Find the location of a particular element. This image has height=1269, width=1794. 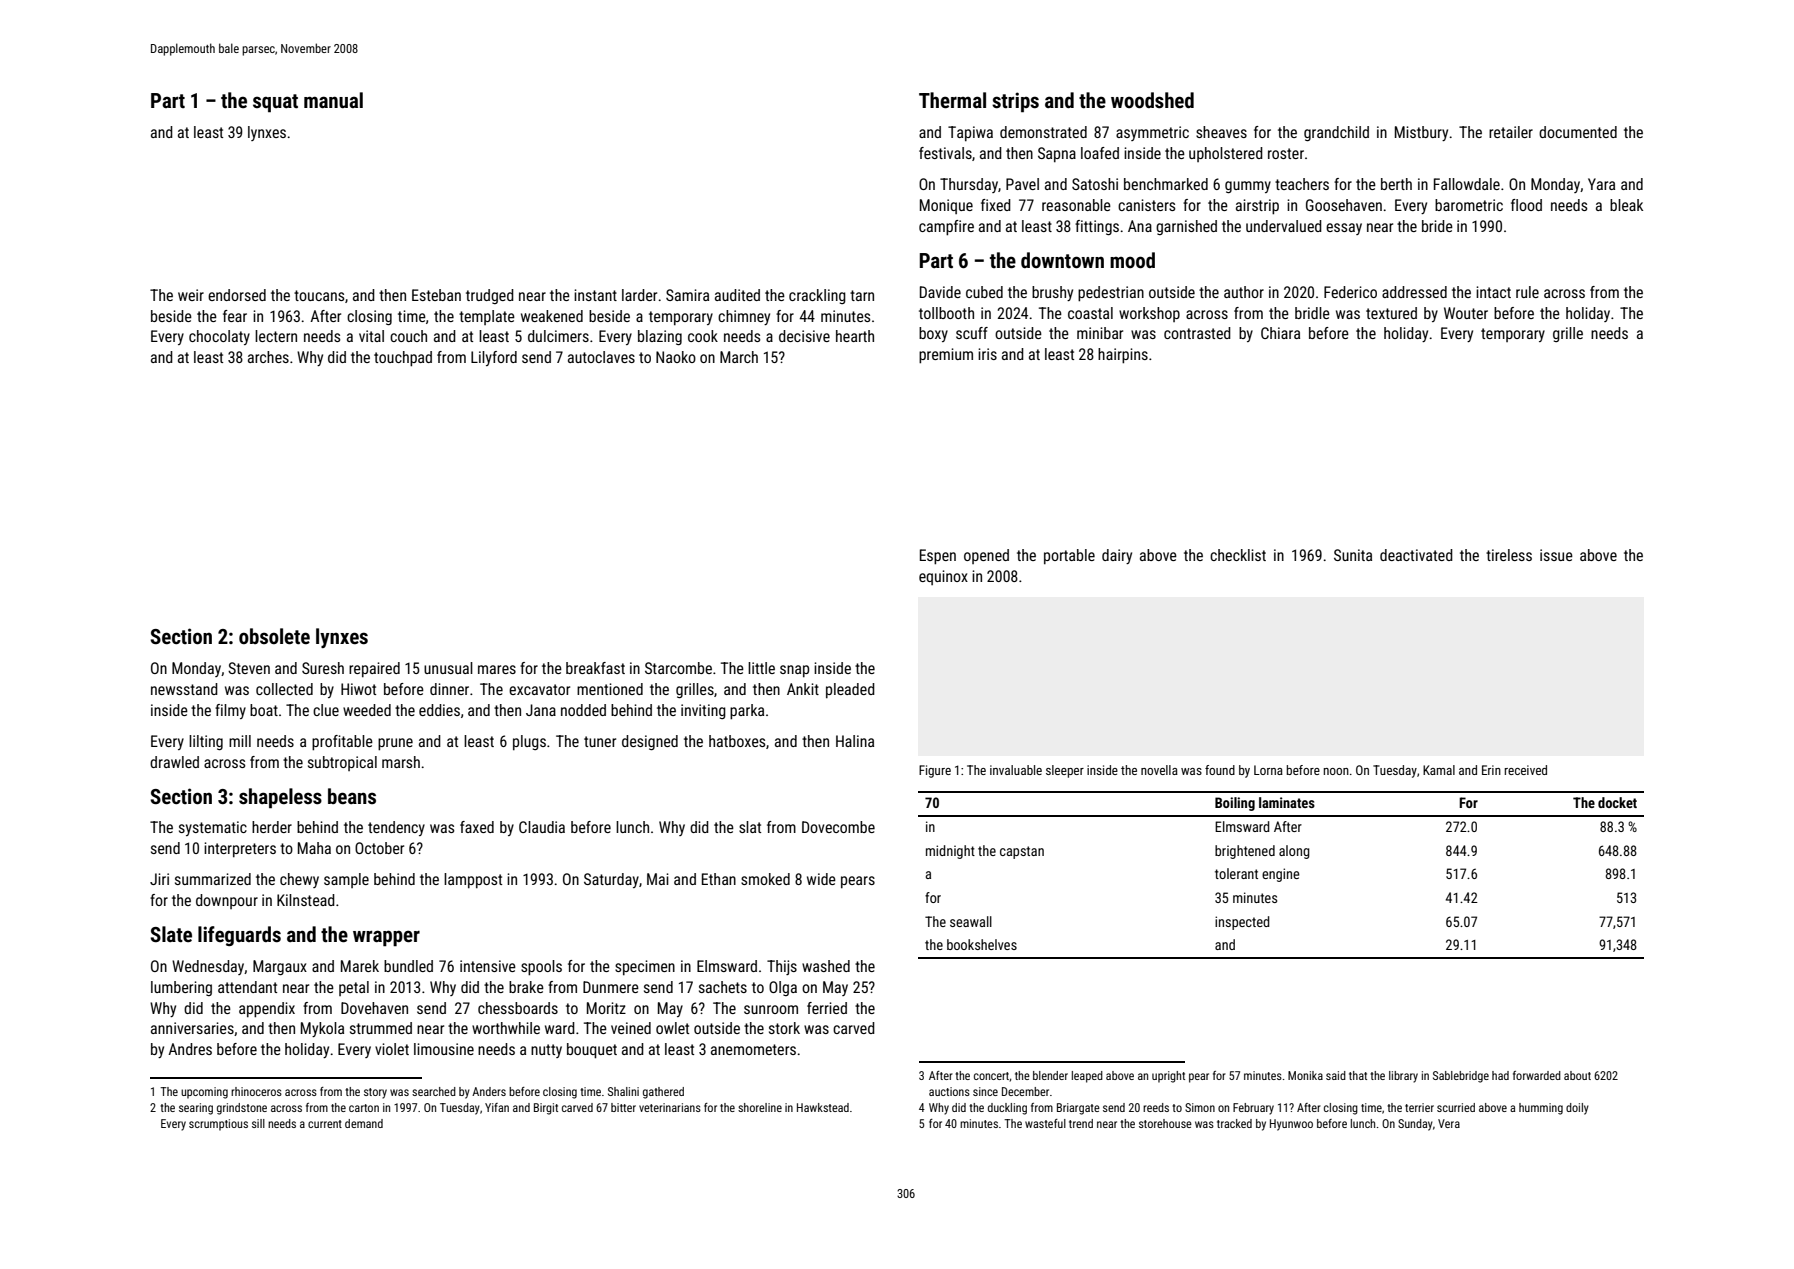

current is located at coordinates (325, 1124).
